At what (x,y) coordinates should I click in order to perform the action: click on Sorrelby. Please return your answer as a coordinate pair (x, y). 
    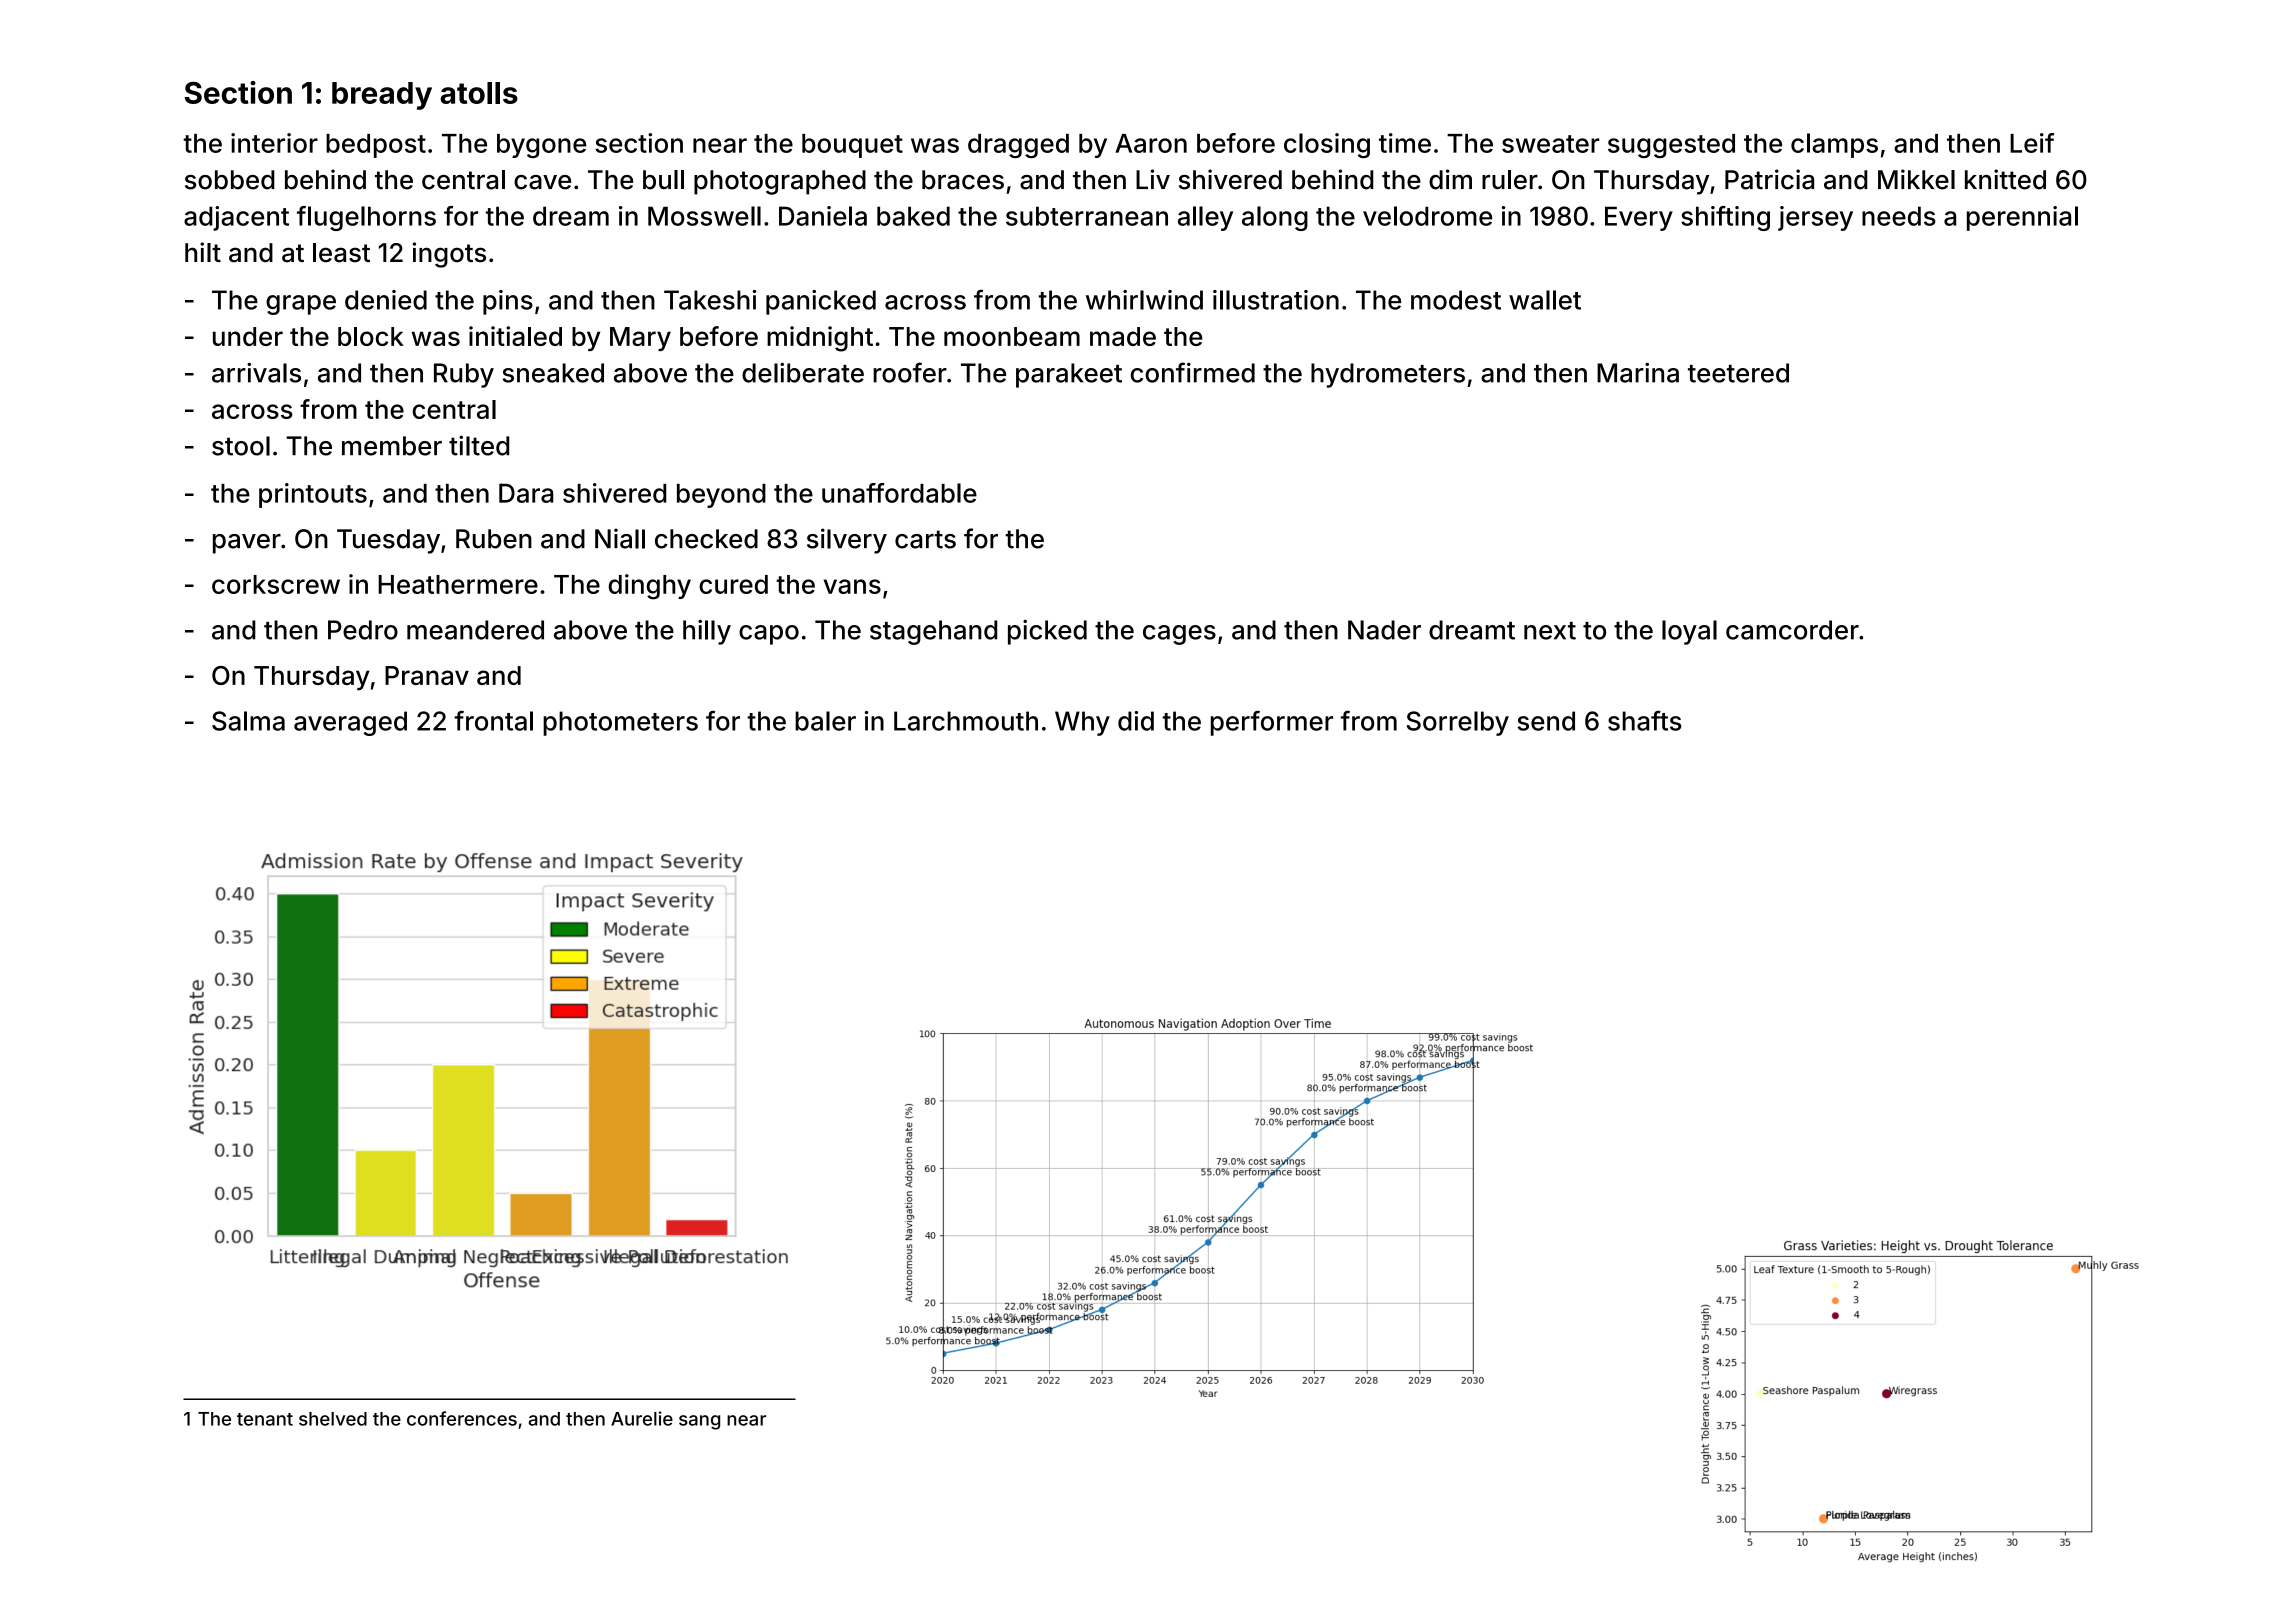
    Looking at the image, I should click on (1457, 723).
